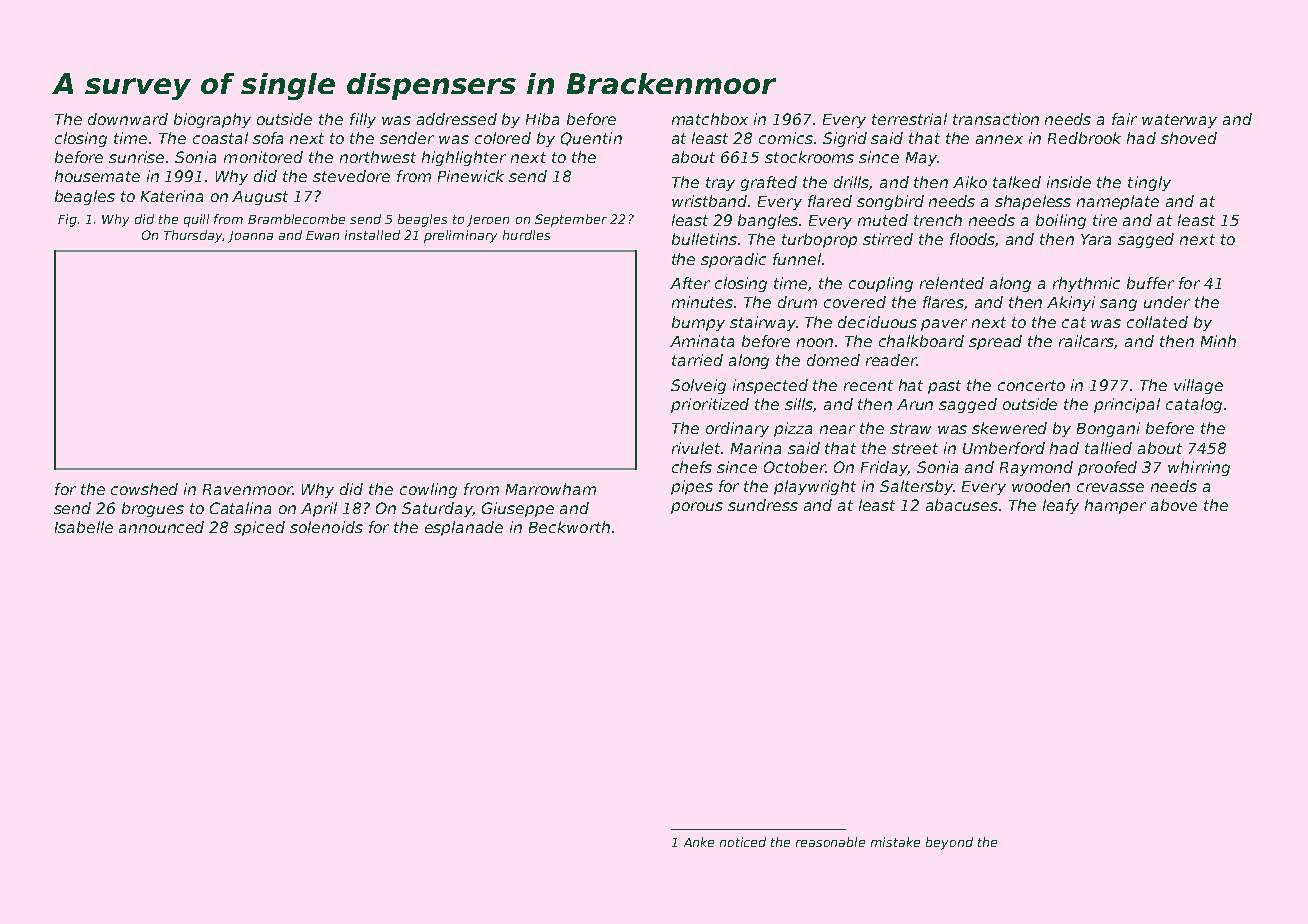  I want to click on bumpy, so click(698, 323).
